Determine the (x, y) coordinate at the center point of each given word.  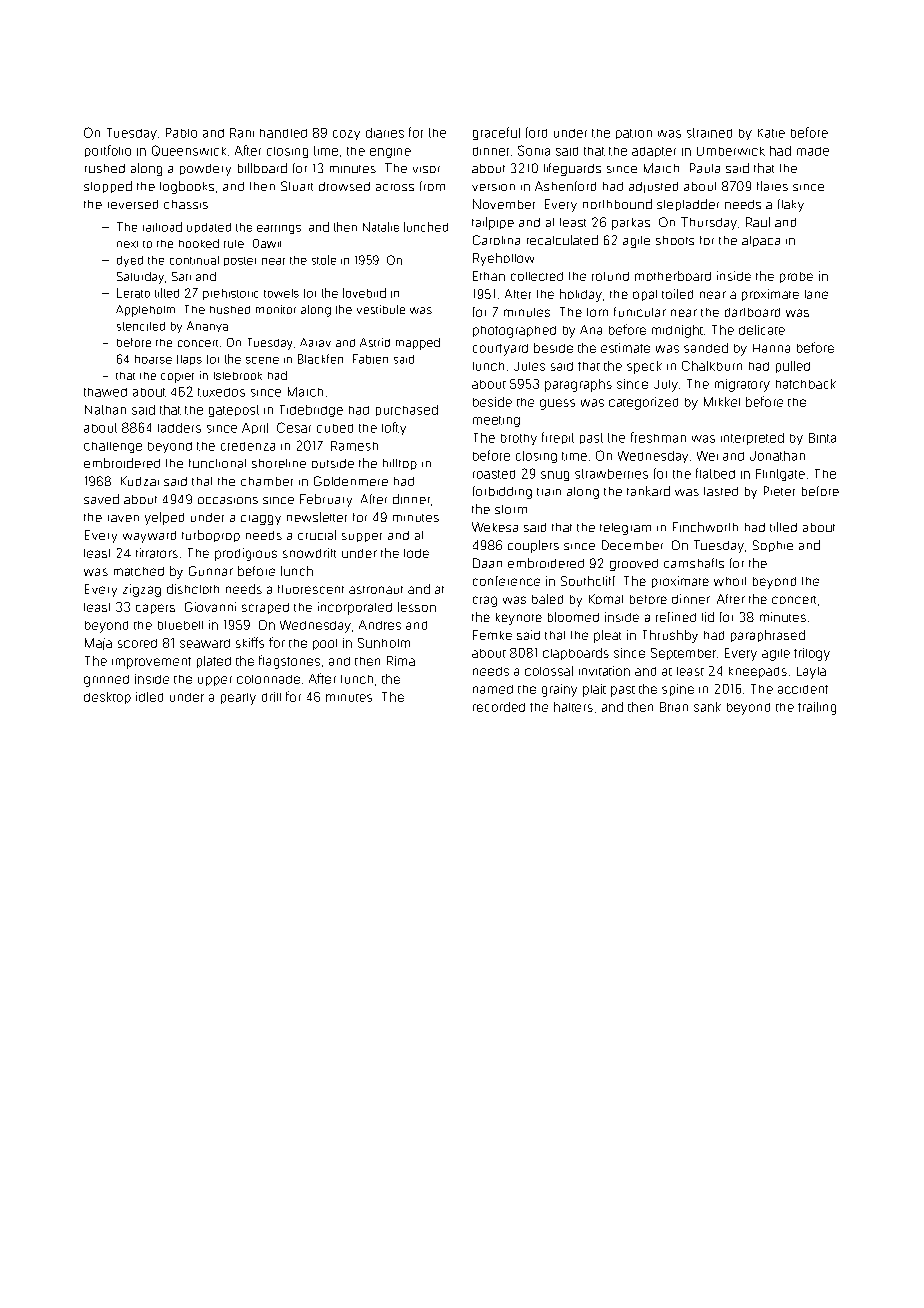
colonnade (268, 679)
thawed (105, 392)
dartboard (752, 312)
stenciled (141, 326)
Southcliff (588, 581)
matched (139, 571)
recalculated (562, 240)
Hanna (771, 348)
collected (537, 276)
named (493, 689)
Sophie (773, 546)
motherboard (673, 276)
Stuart (297, 186)
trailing (817, 708)
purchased (407, 410)
